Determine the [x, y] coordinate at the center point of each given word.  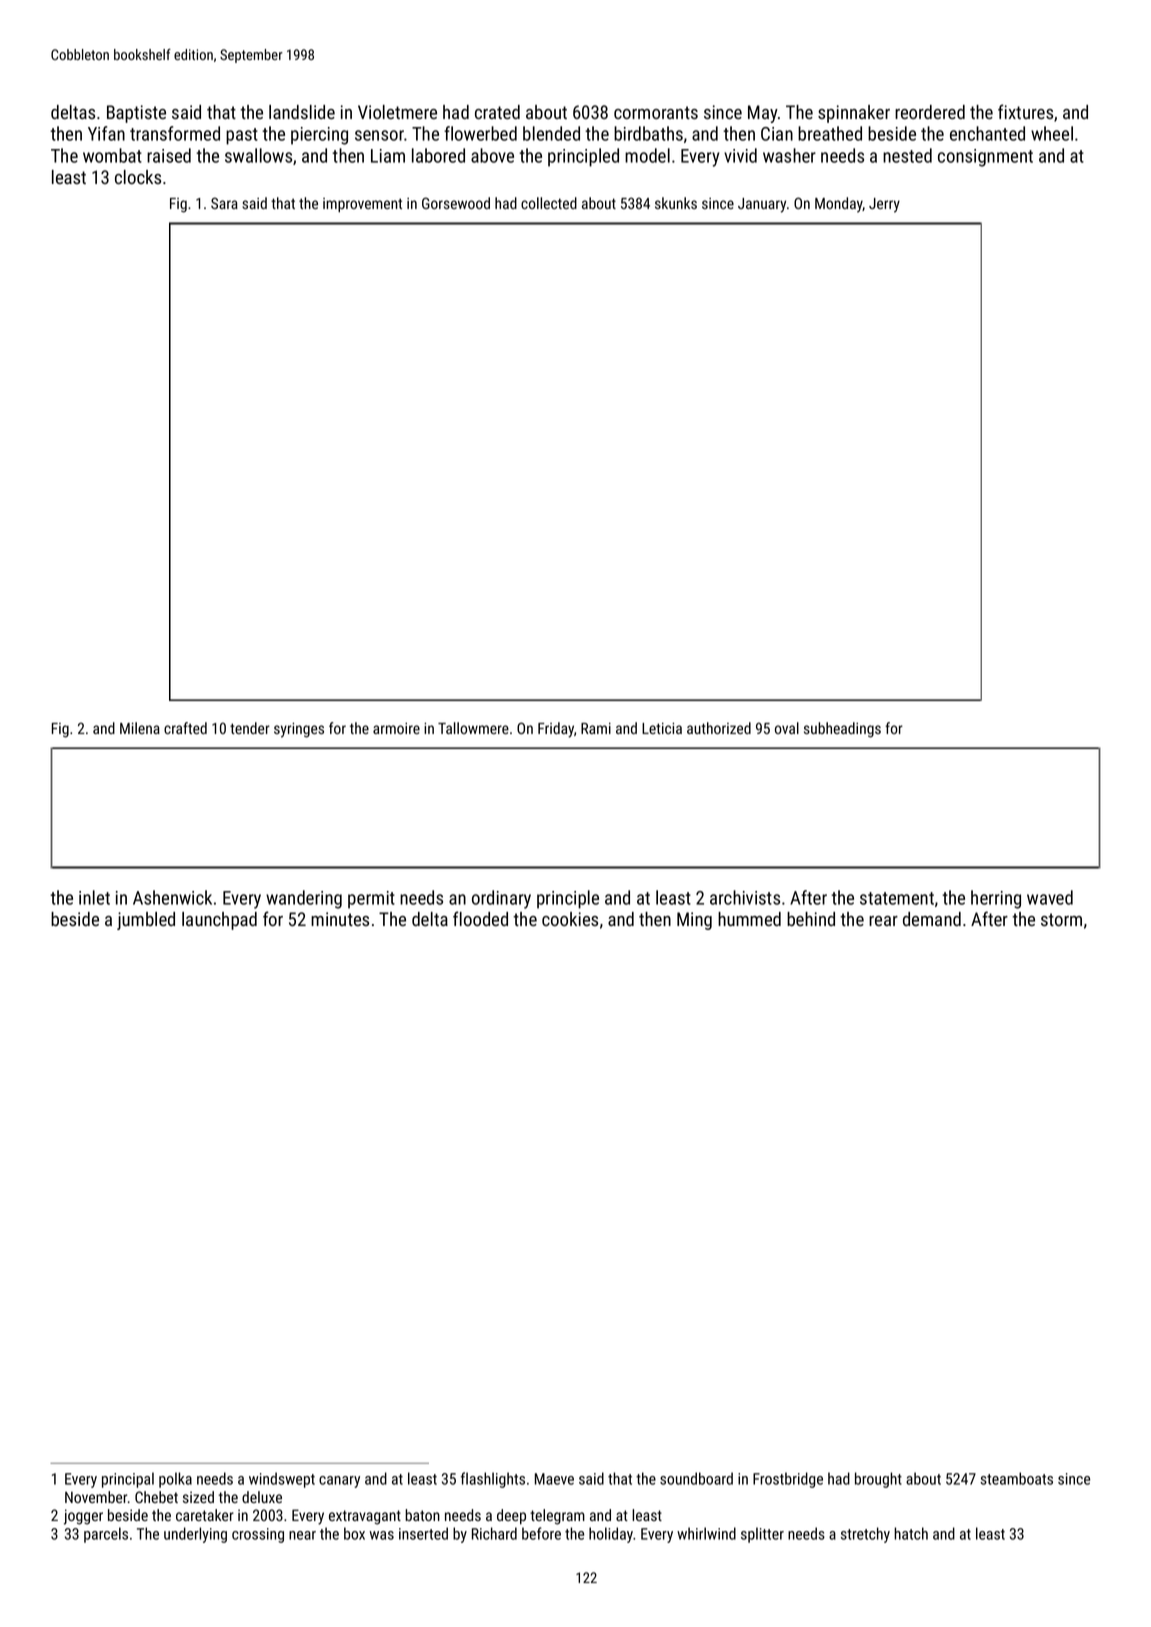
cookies [570, 919]
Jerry [884, 205]
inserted [423, 1533]
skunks [676, 203]
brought [878, 1480]
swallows [258, 155]
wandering [304, 899]
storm [1061, 919]
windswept [282, 1480]
